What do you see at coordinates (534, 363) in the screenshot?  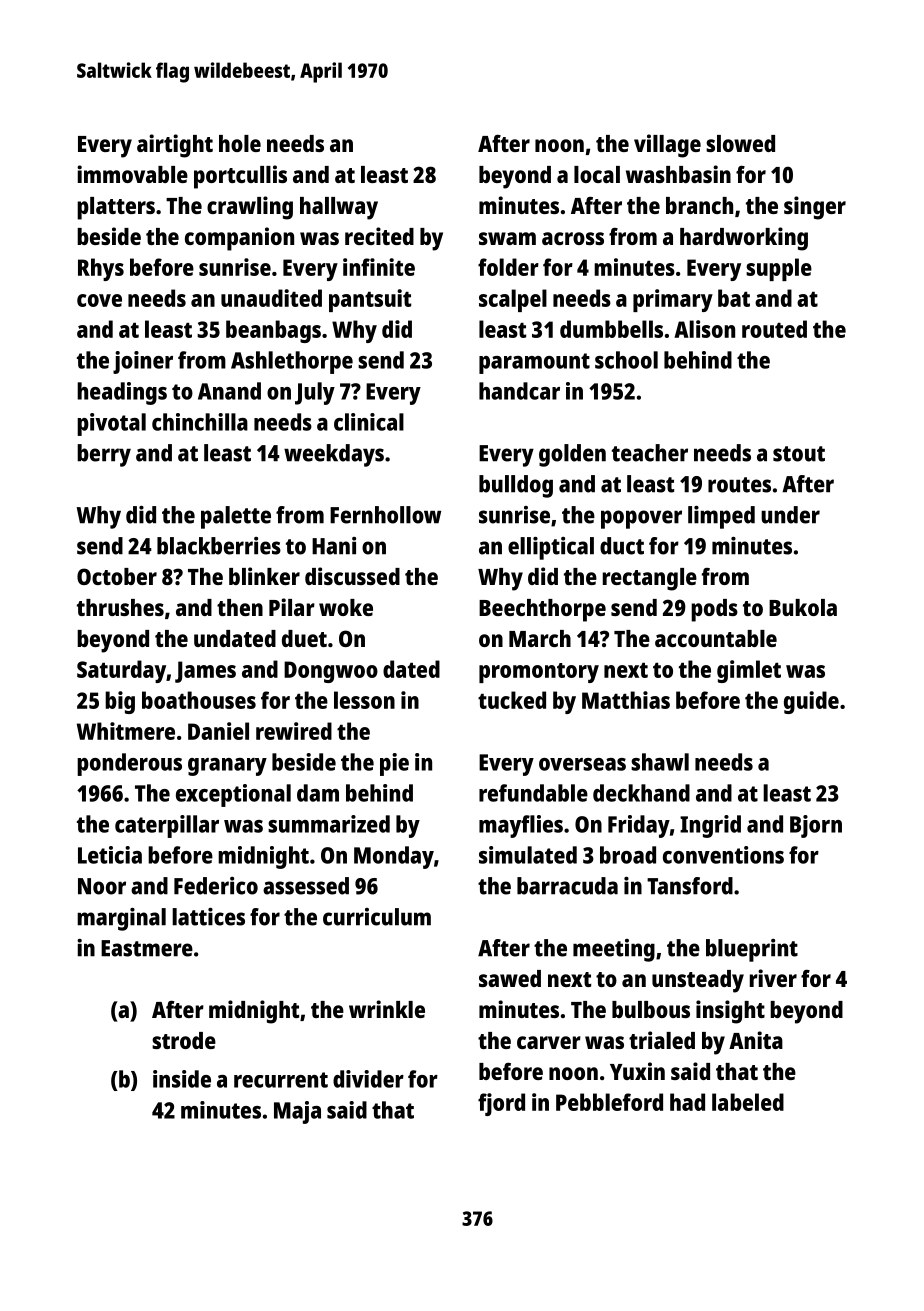 I see `paramount` at bounding box center [534, 363].
